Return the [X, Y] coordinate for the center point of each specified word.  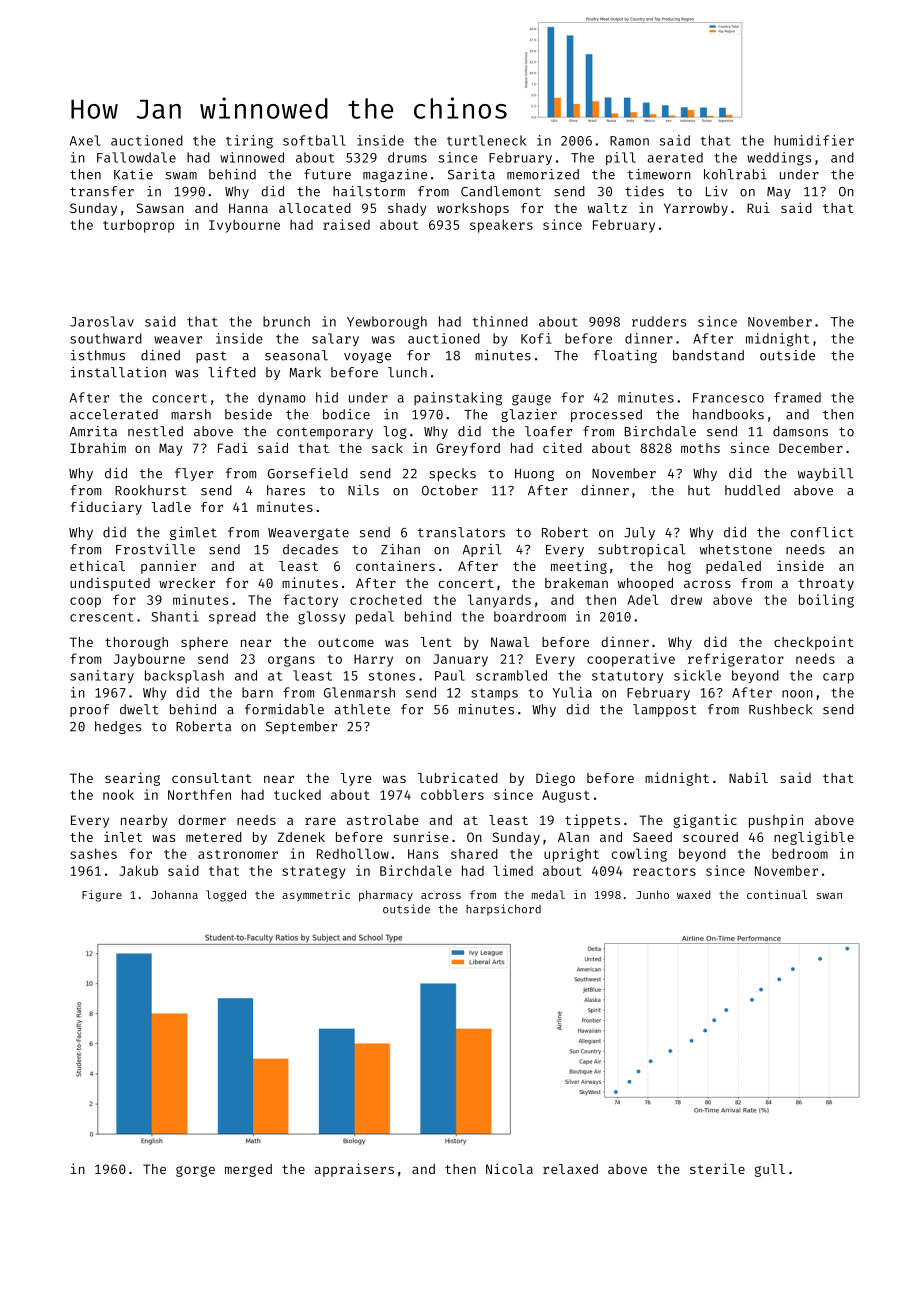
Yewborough [387, 323]
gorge [195, 1171]
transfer [102, 191]
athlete [362, 709]
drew [686, 599]
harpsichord [503, 910]
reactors [664, 871]
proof [90, 710]
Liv [717, 191]
